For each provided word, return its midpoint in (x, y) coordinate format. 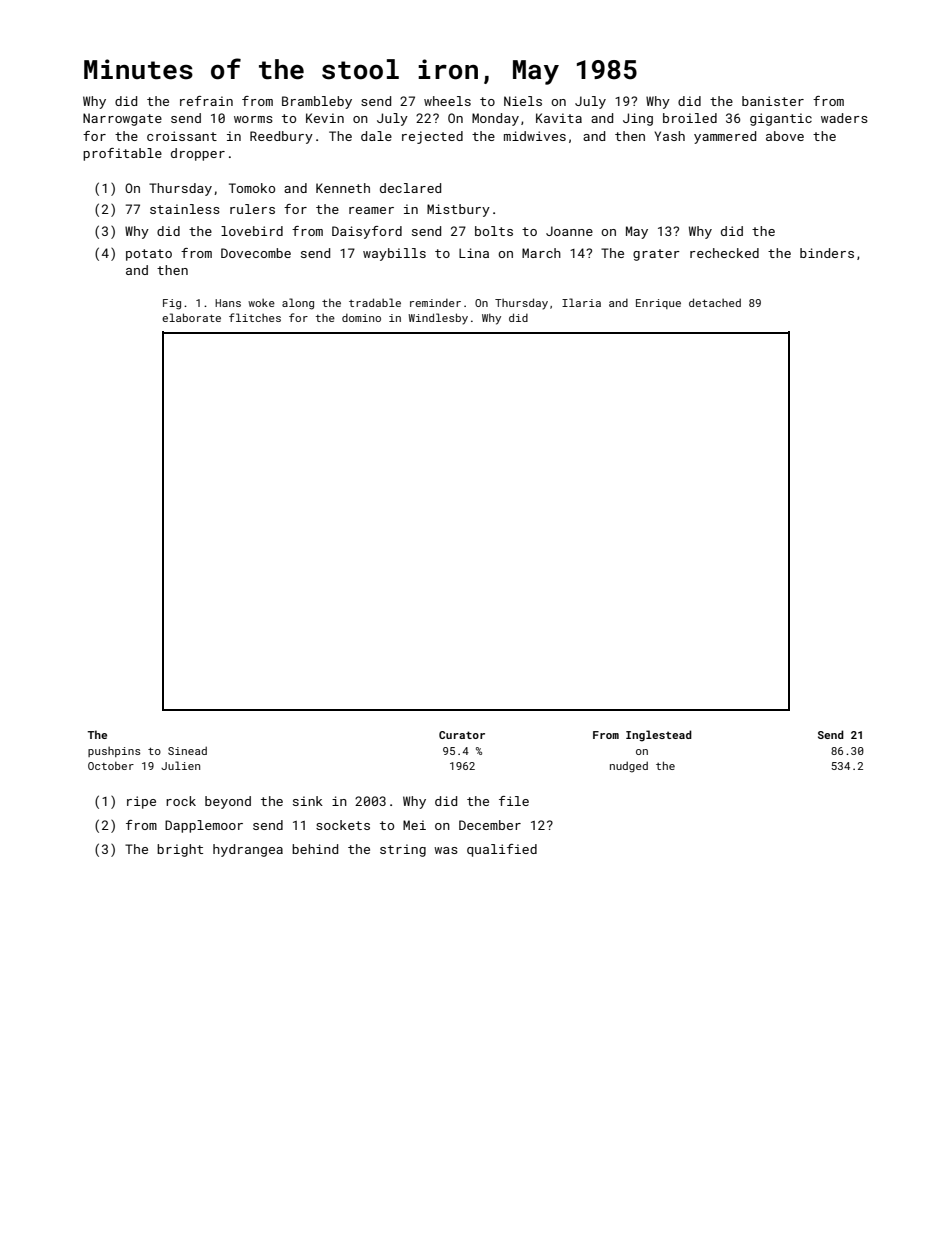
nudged (629, 767)
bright (180, 850)
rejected (432, 137)
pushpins (114, 752)
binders (827, 253)
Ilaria (581, 302)
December (490, 825)
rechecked (724, 253)
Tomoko (252, 188)
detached (715, 302)
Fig (172, 304)
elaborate (191, 317)
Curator (462, 735)
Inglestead (659, 736)
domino (361, 318)
